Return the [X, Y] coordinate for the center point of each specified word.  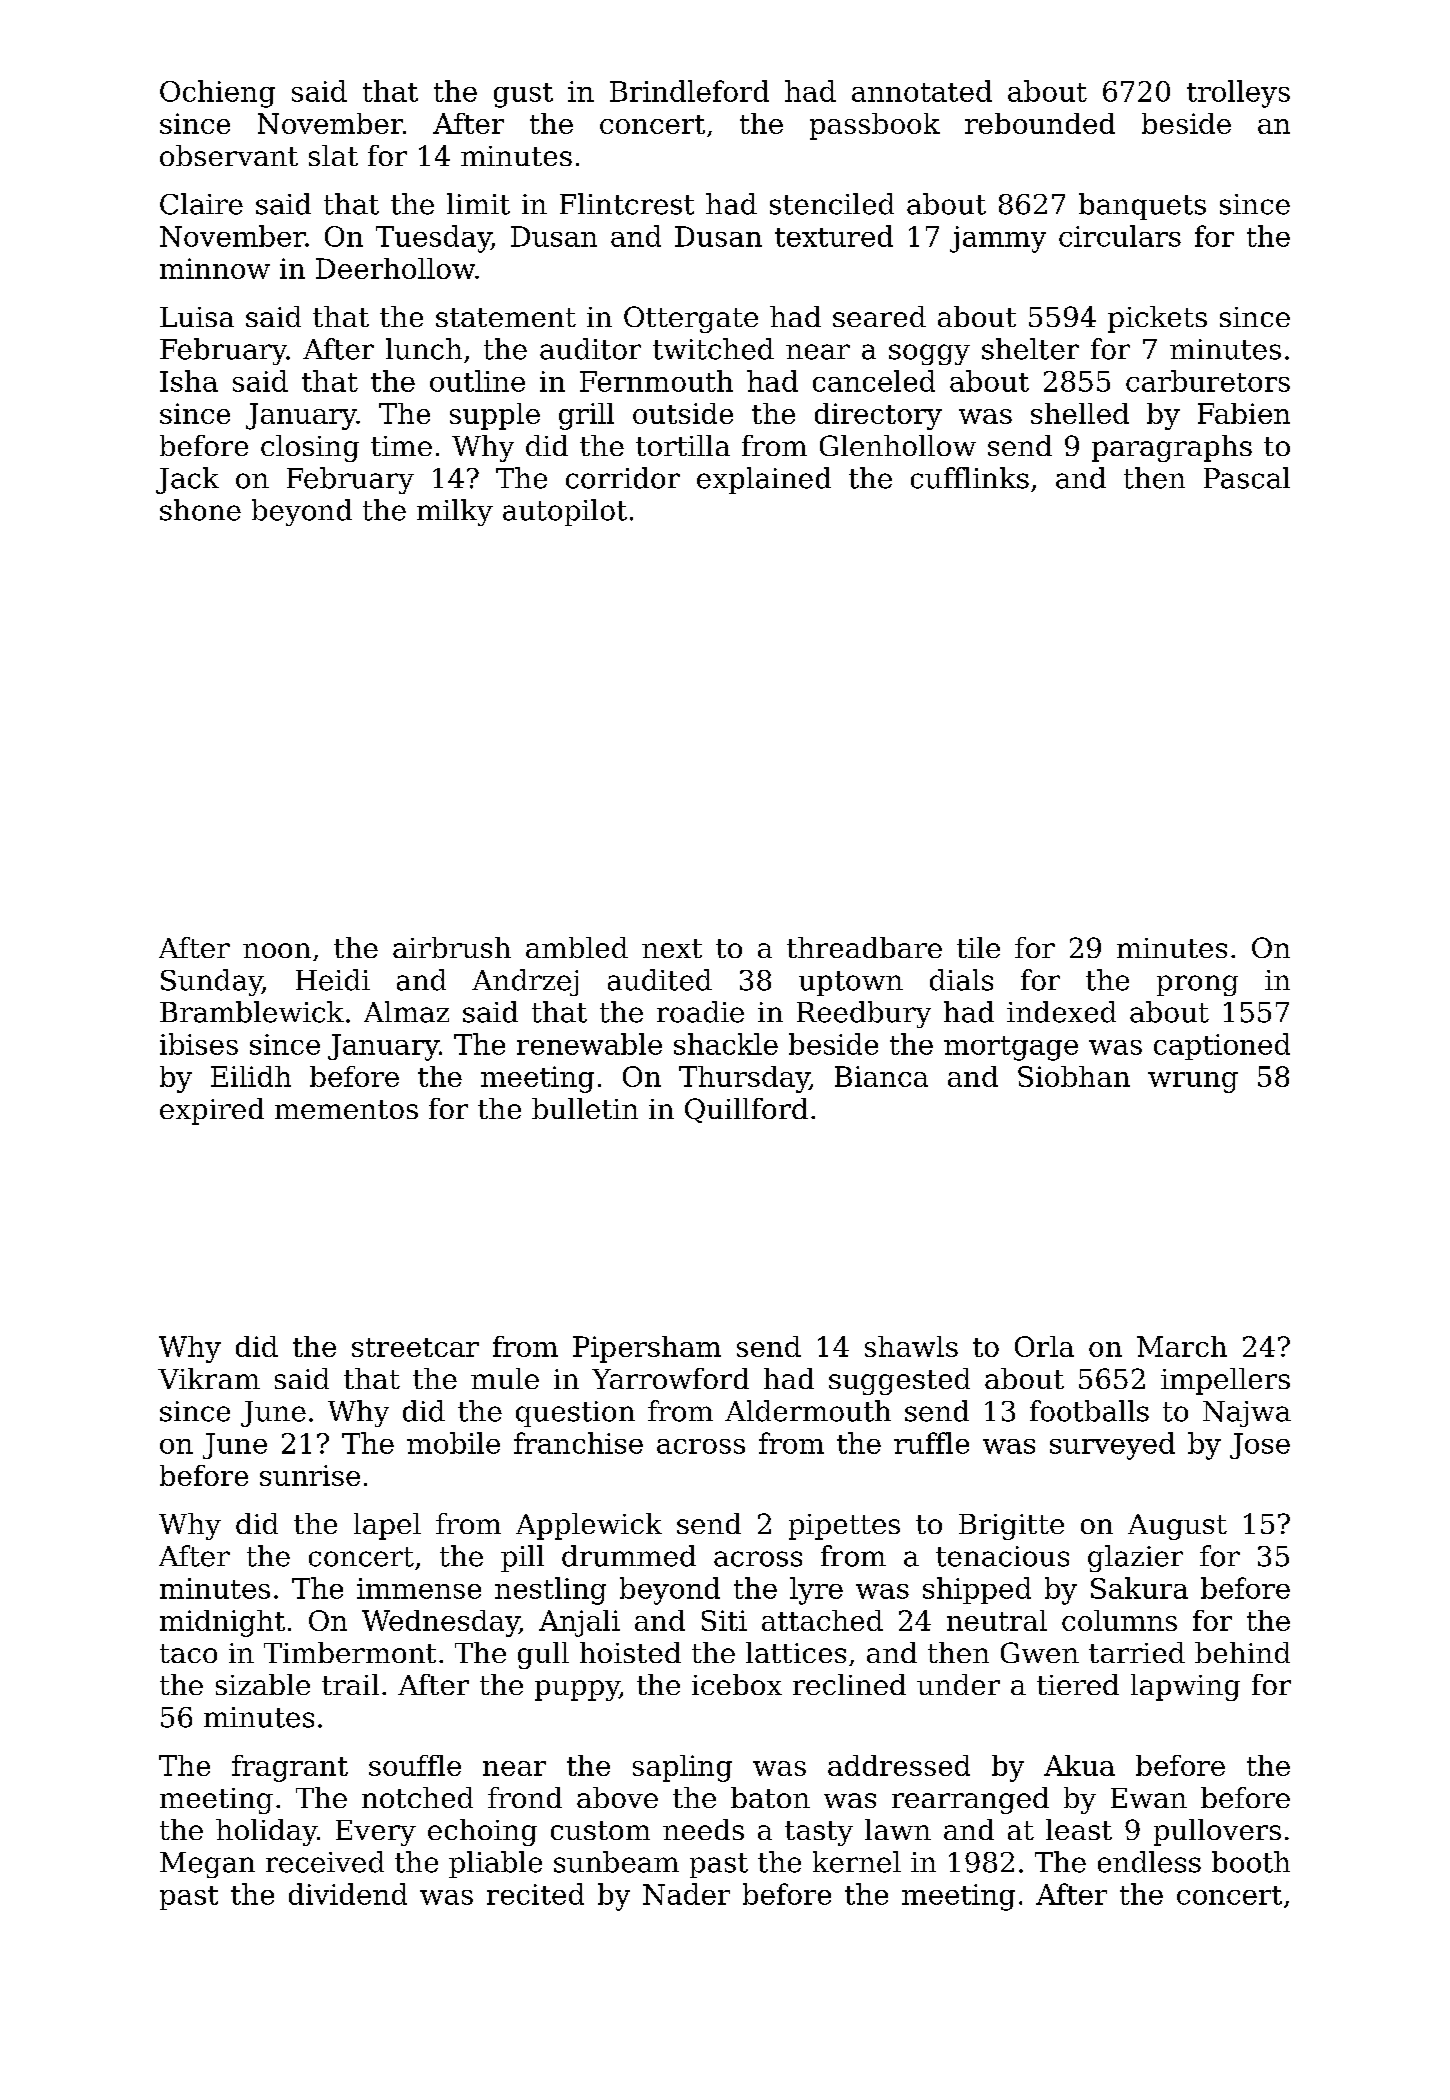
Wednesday [440, 1623]
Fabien [1244, 413]
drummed [629, 1556]
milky [455, 512]
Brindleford [689, 91]
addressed [899, 1765]
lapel [387, 1526]
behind [1242, 1652]
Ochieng [217, 94]
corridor [623, 478]
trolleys [1238, 94]
